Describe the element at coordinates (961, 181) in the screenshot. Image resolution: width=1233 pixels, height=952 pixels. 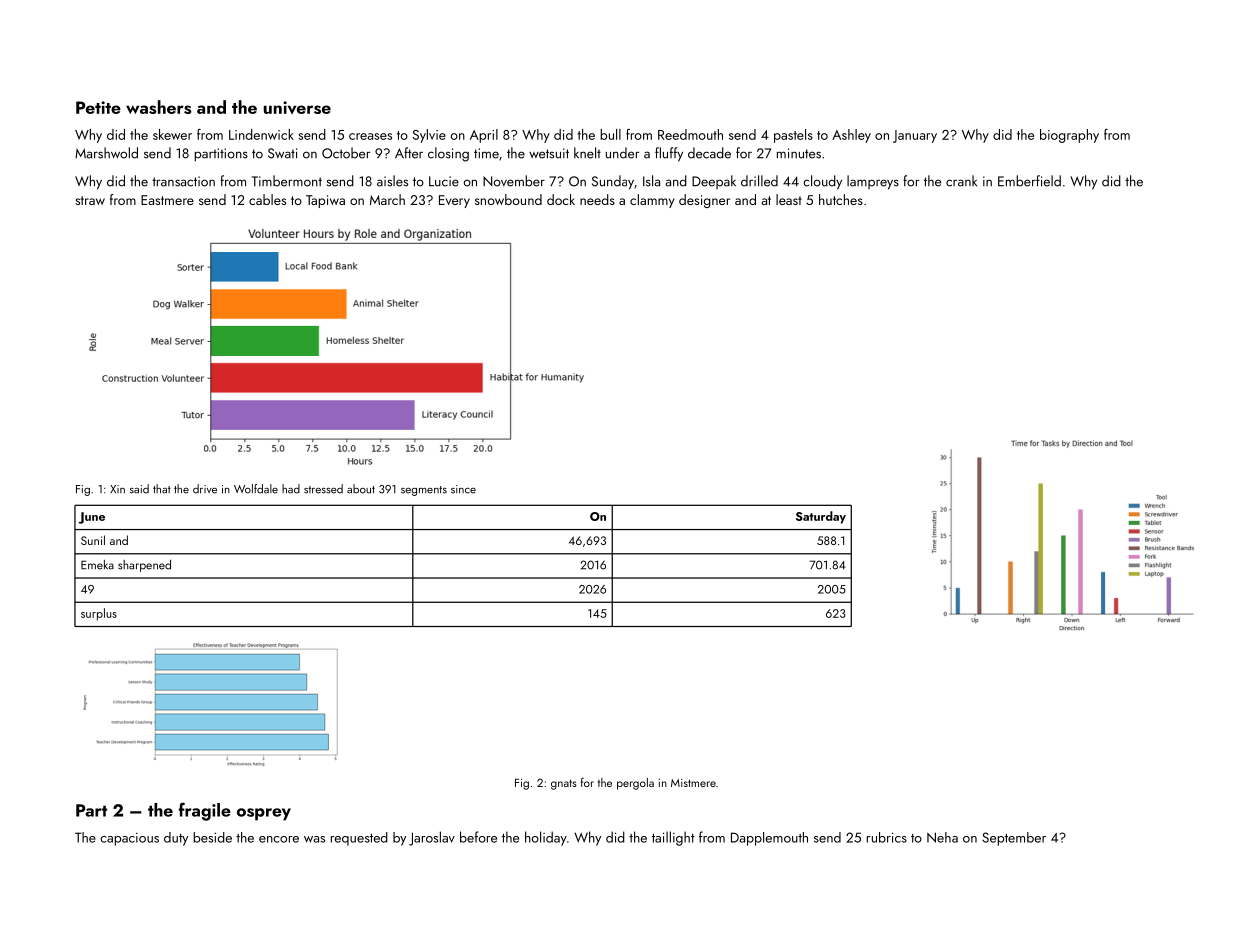
I see `crank` at that location.
